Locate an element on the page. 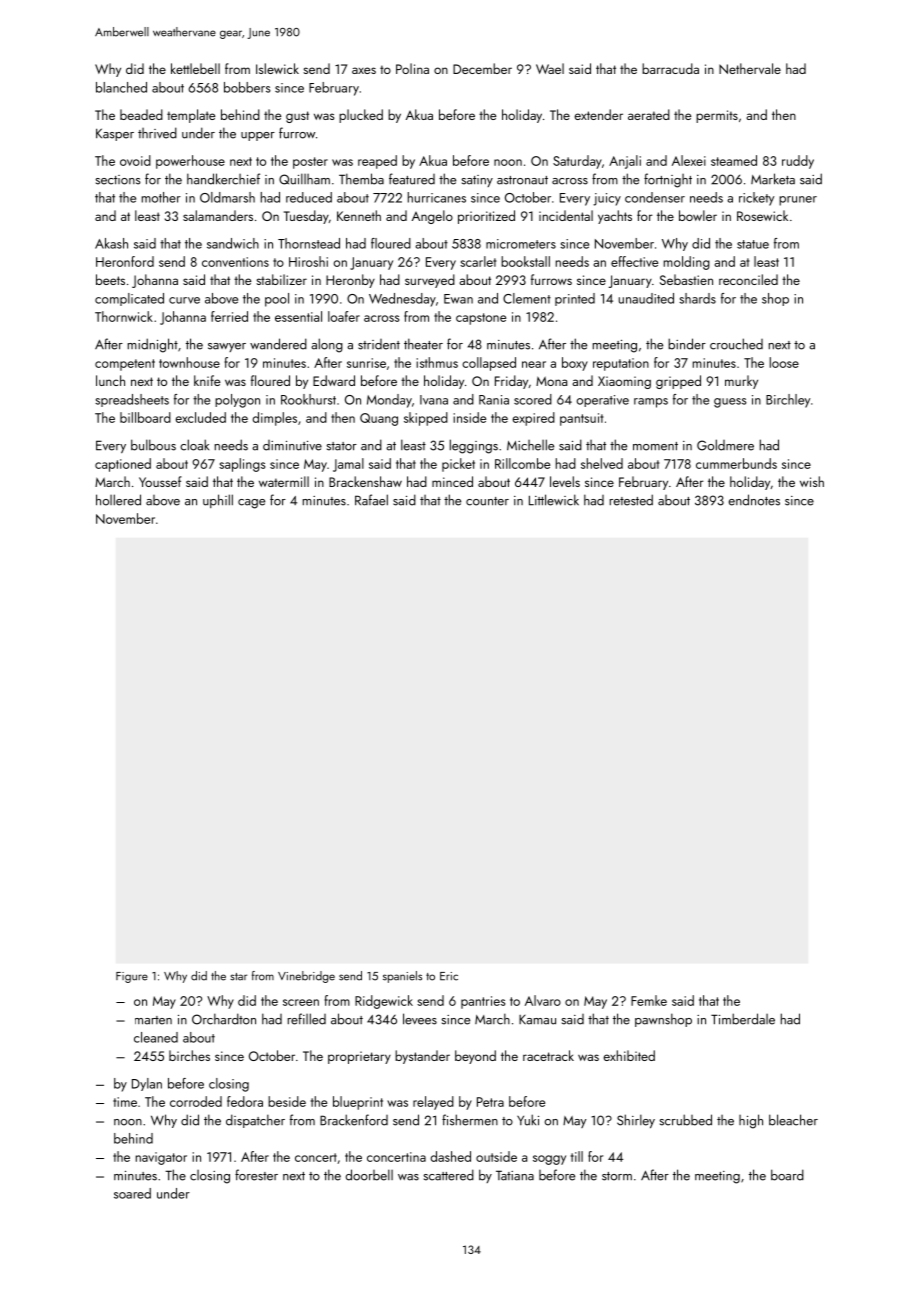 This image has width=924, height=1308. wish is located at coordinates (812, 481).
